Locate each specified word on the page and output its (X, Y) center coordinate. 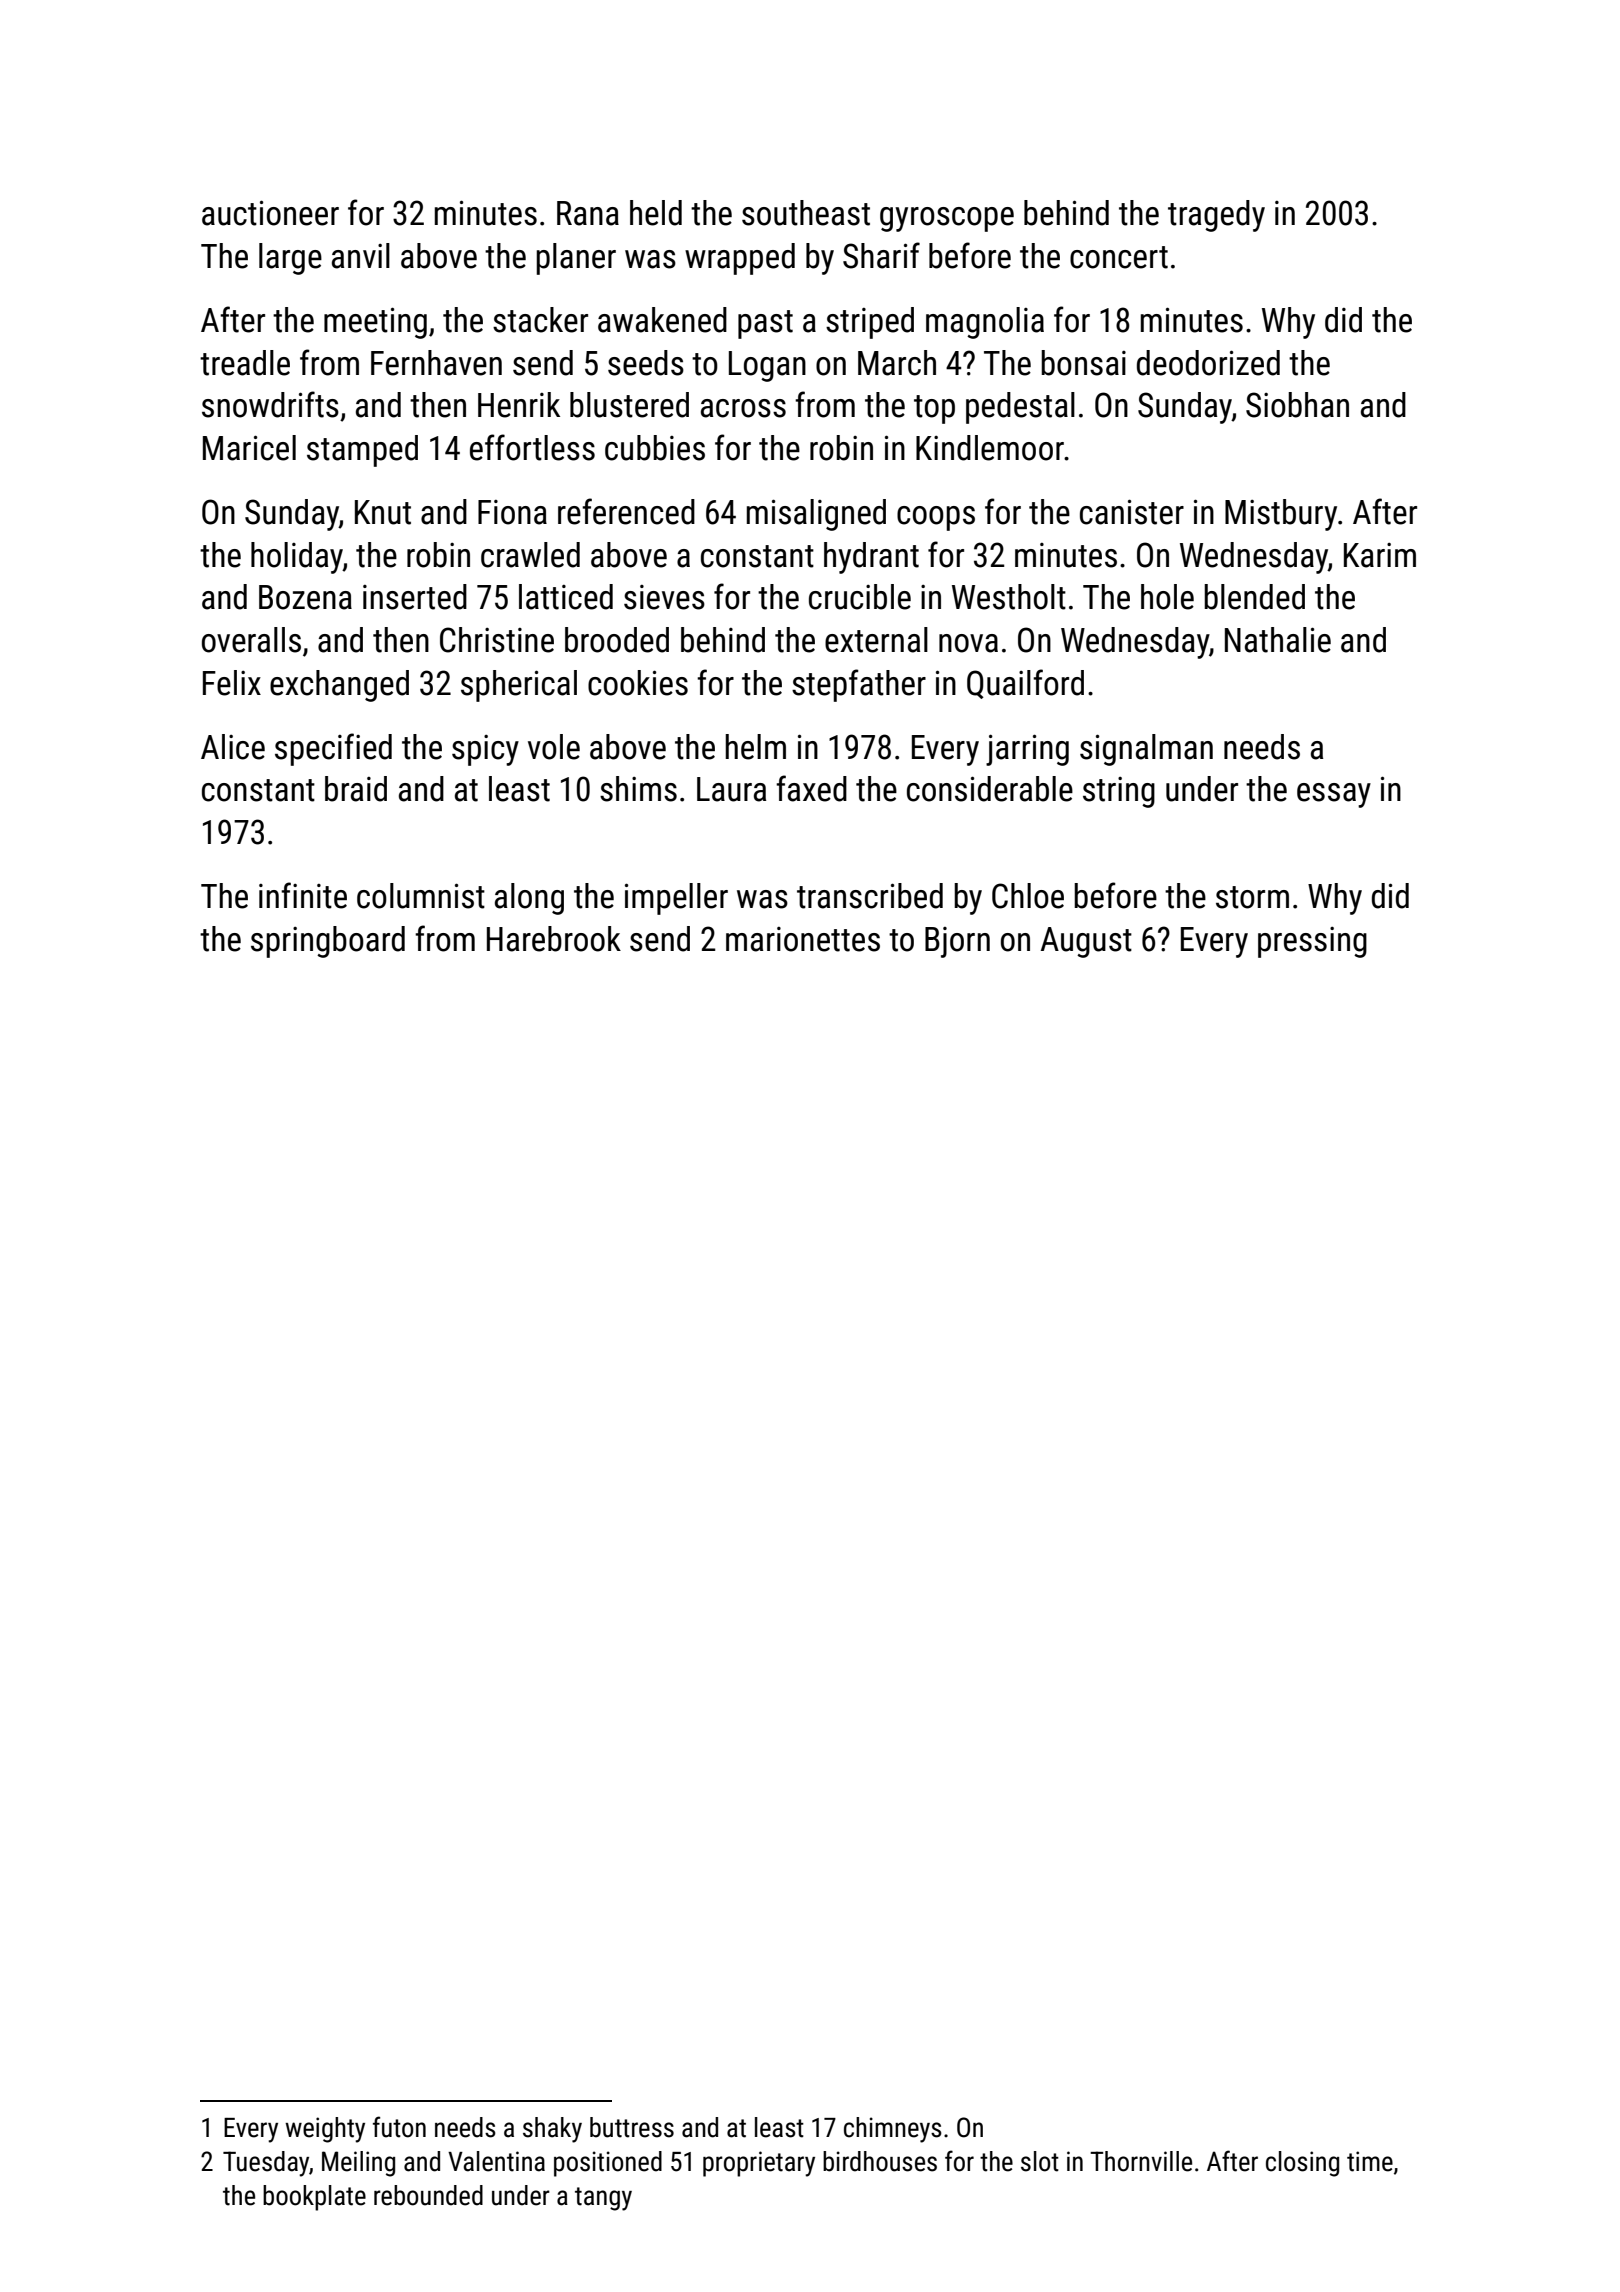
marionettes (803, 939)
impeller (676, 899)
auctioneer (270, 213)
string (1119, 792)
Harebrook (554, 939)
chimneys (893, 2130)
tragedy (1216, 216)
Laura (731, 789)
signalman (1146, 750)
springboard (328, 942)
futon (399, 2127)
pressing (1312, 942)
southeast (806, 213)
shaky (552, 2130)
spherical (519, 686)
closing (1302, 2164)
